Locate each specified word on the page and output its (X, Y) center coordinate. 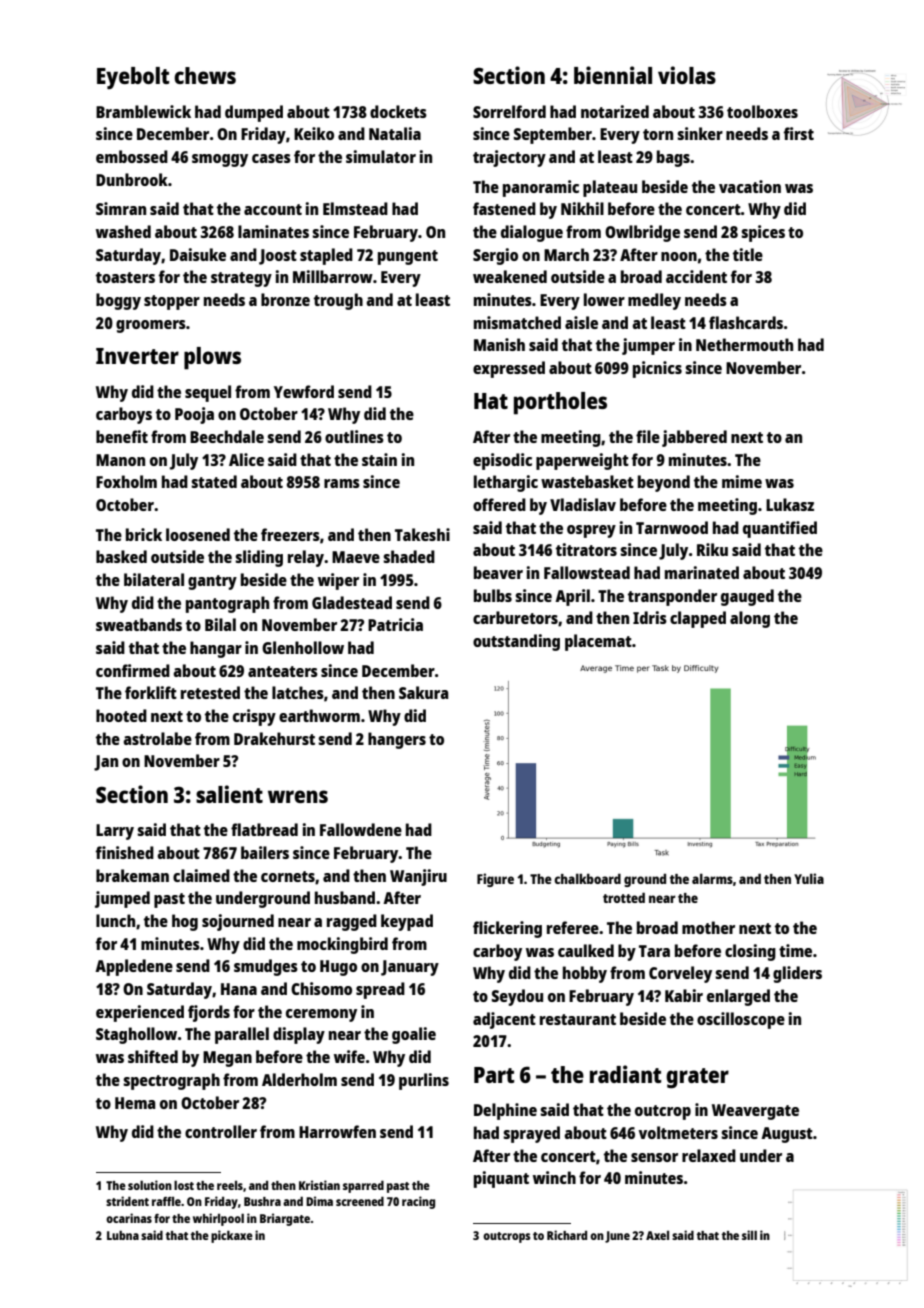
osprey (591, 531)
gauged (747, 597)
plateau (610, 188)
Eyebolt (133, 78)
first (799, 133)
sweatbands (139, 624)
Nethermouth (744, 344)
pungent (408, 257)
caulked (586, 950)
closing (750, 952)
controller (221, 1131)
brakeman (132, 875)
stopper (172, 302)
